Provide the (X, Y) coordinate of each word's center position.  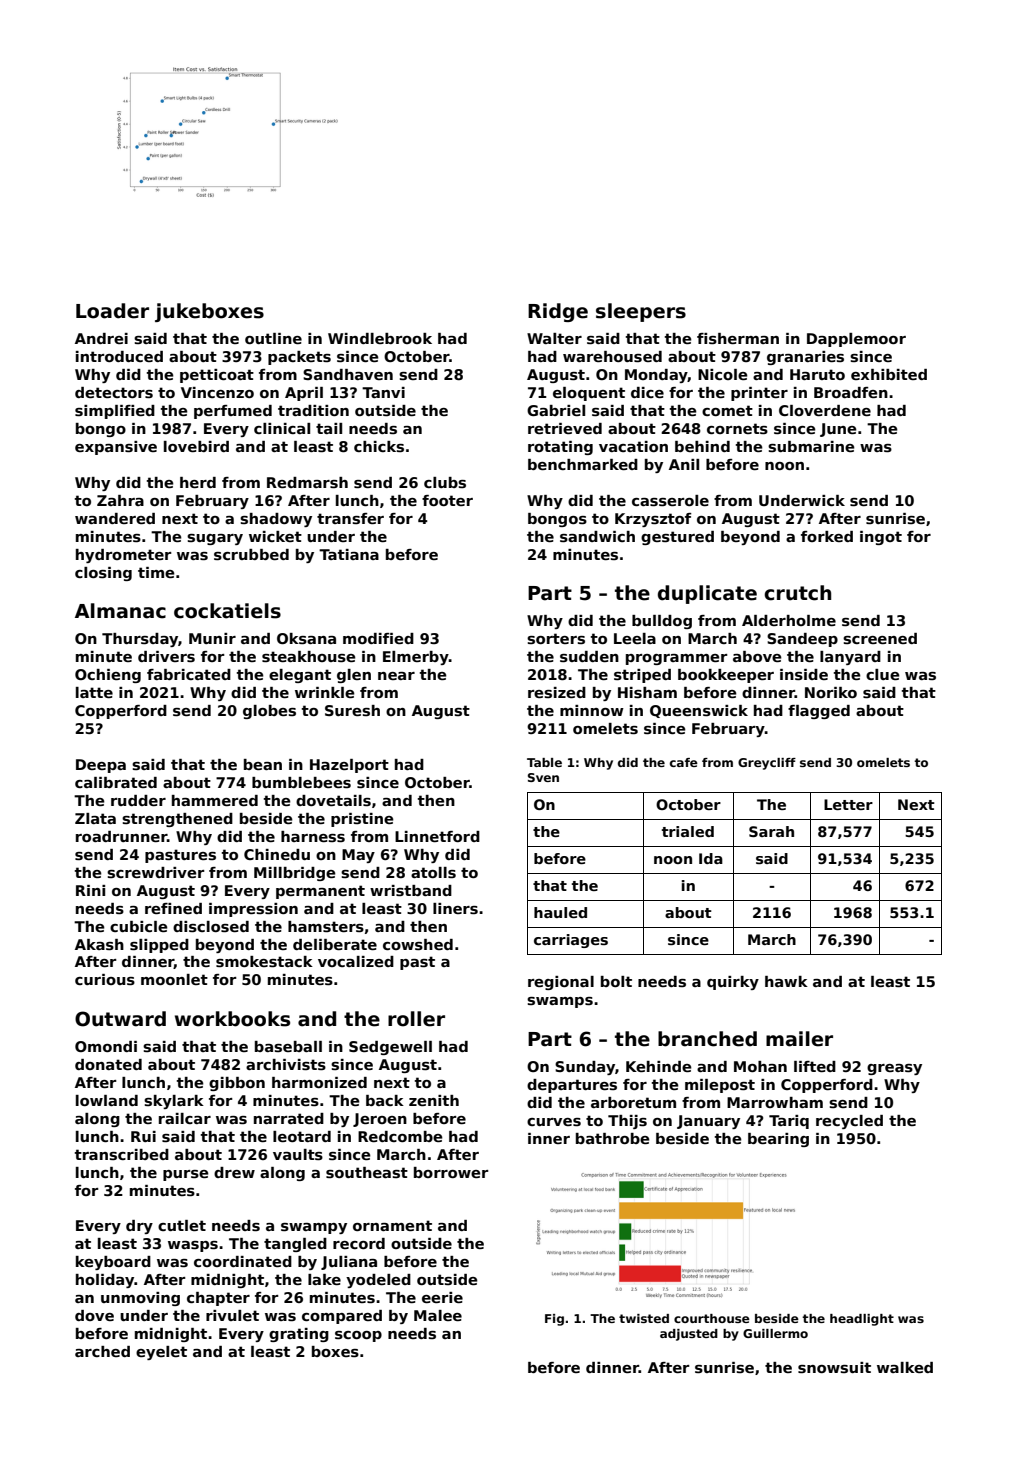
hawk (786, 981)
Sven (543, 777)
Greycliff (767, 764)
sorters (556, 638)
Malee (438, 1315)
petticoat (217, 376)
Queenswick (699, 711)
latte (94, 692)
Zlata (95, 818)
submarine (811, 446)
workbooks (232, 1019)
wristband (411, 890)
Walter (554, 338)
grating (299, 1335)
